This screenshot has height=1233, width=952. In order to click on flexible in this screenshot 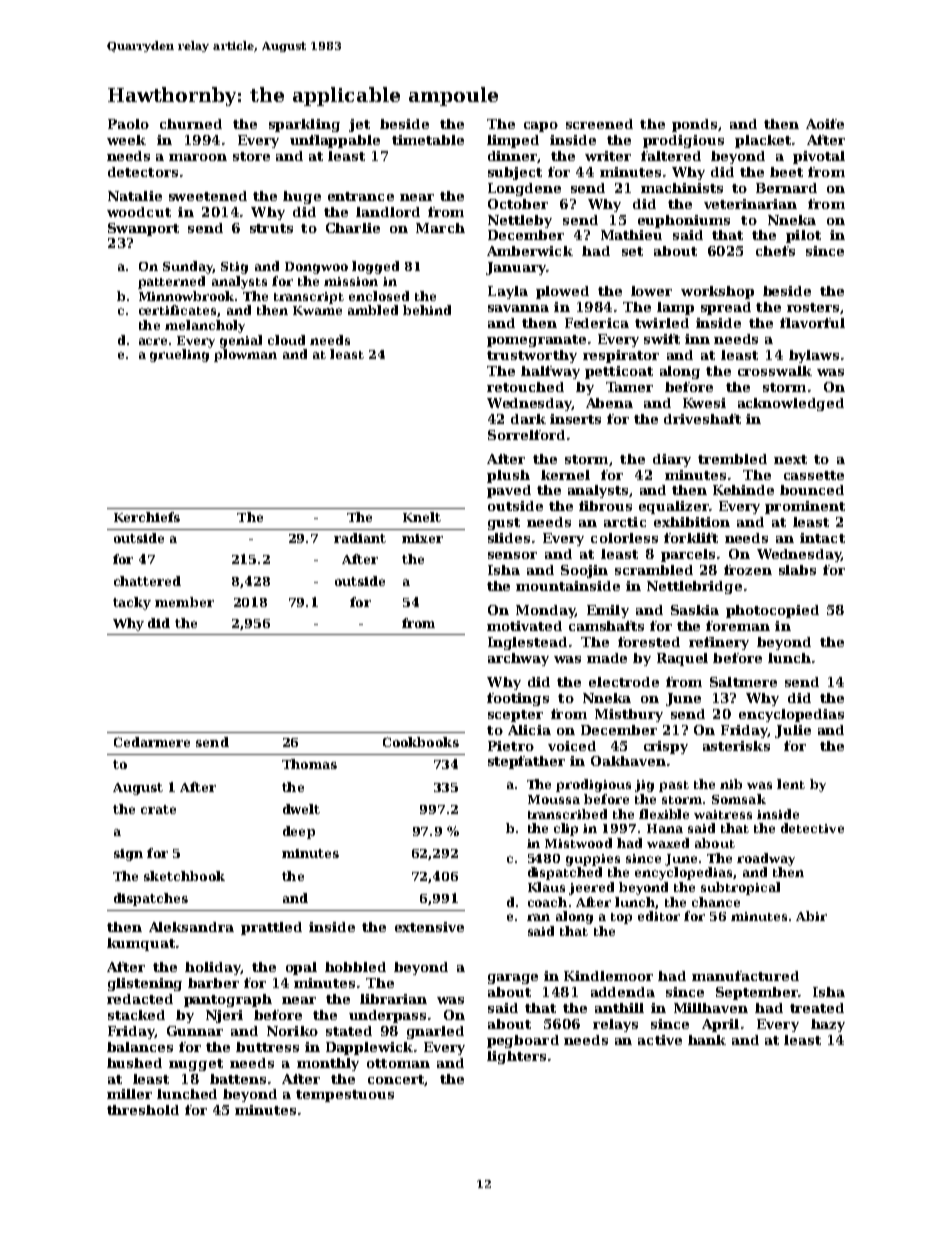, I will do `click(664, 814)`.
